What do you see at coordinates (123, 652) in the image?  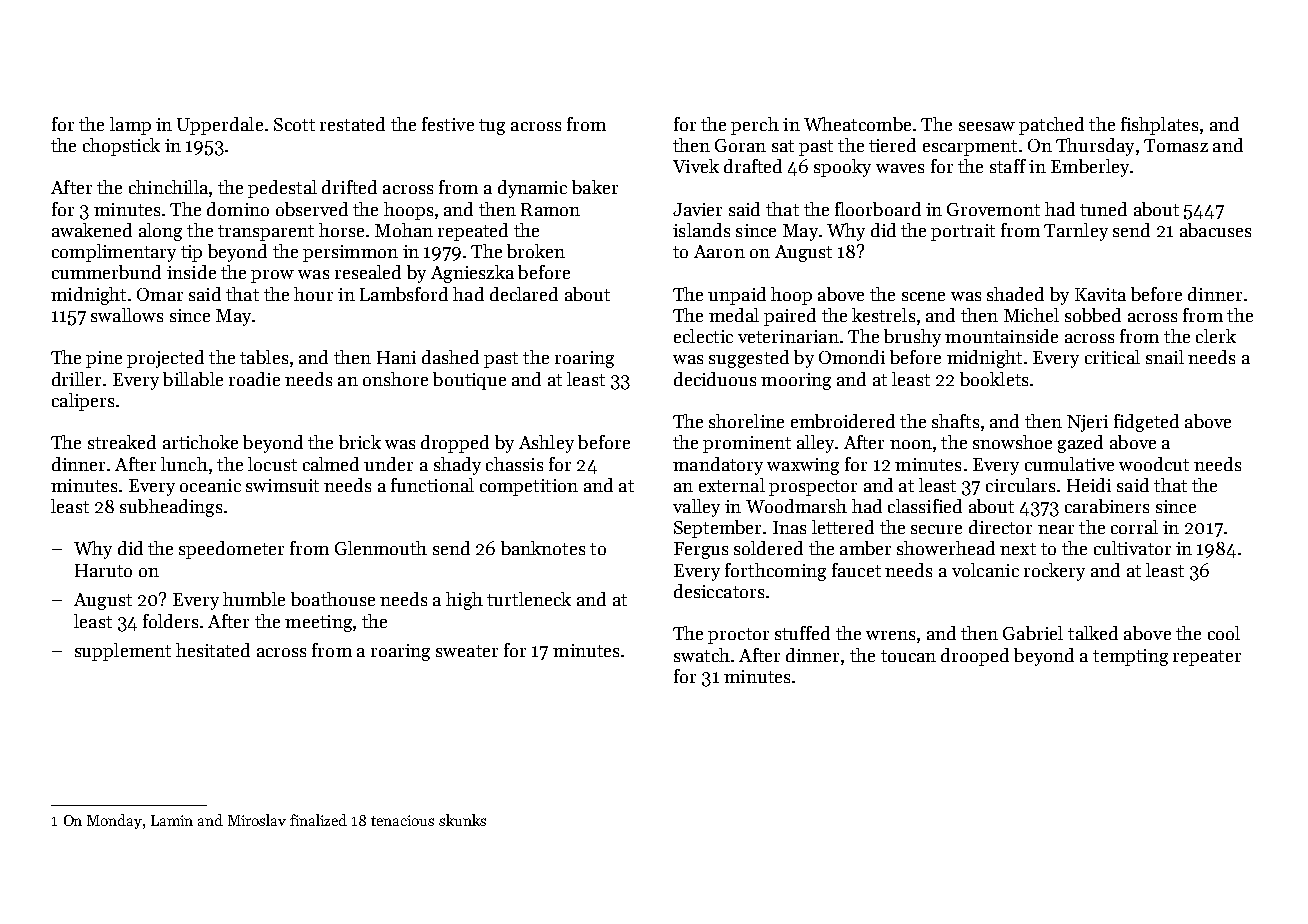 I see `supplement` at bounding box center [123, 652].
